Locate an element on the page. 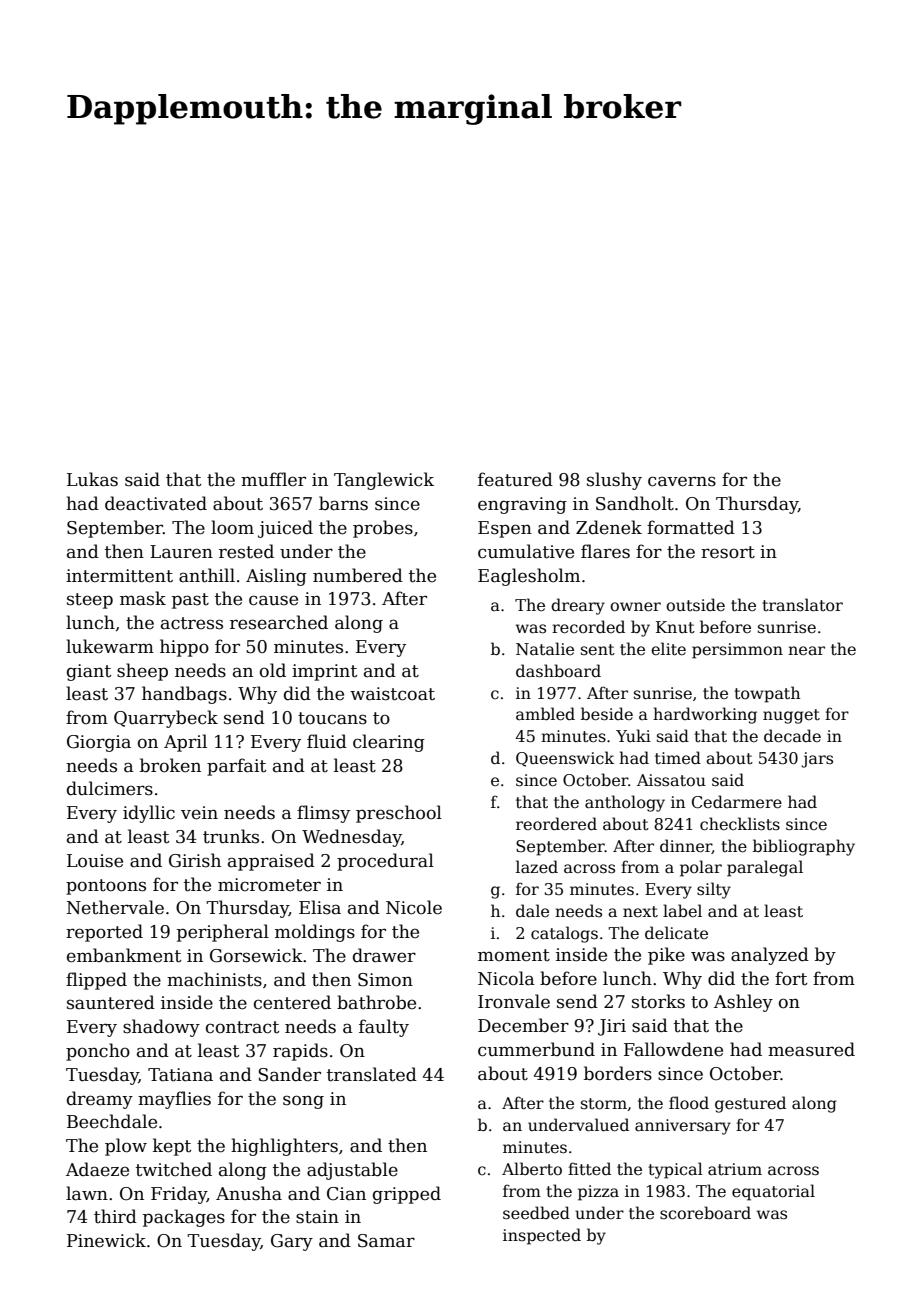  Gary is located at coordinates (292, 1242).
